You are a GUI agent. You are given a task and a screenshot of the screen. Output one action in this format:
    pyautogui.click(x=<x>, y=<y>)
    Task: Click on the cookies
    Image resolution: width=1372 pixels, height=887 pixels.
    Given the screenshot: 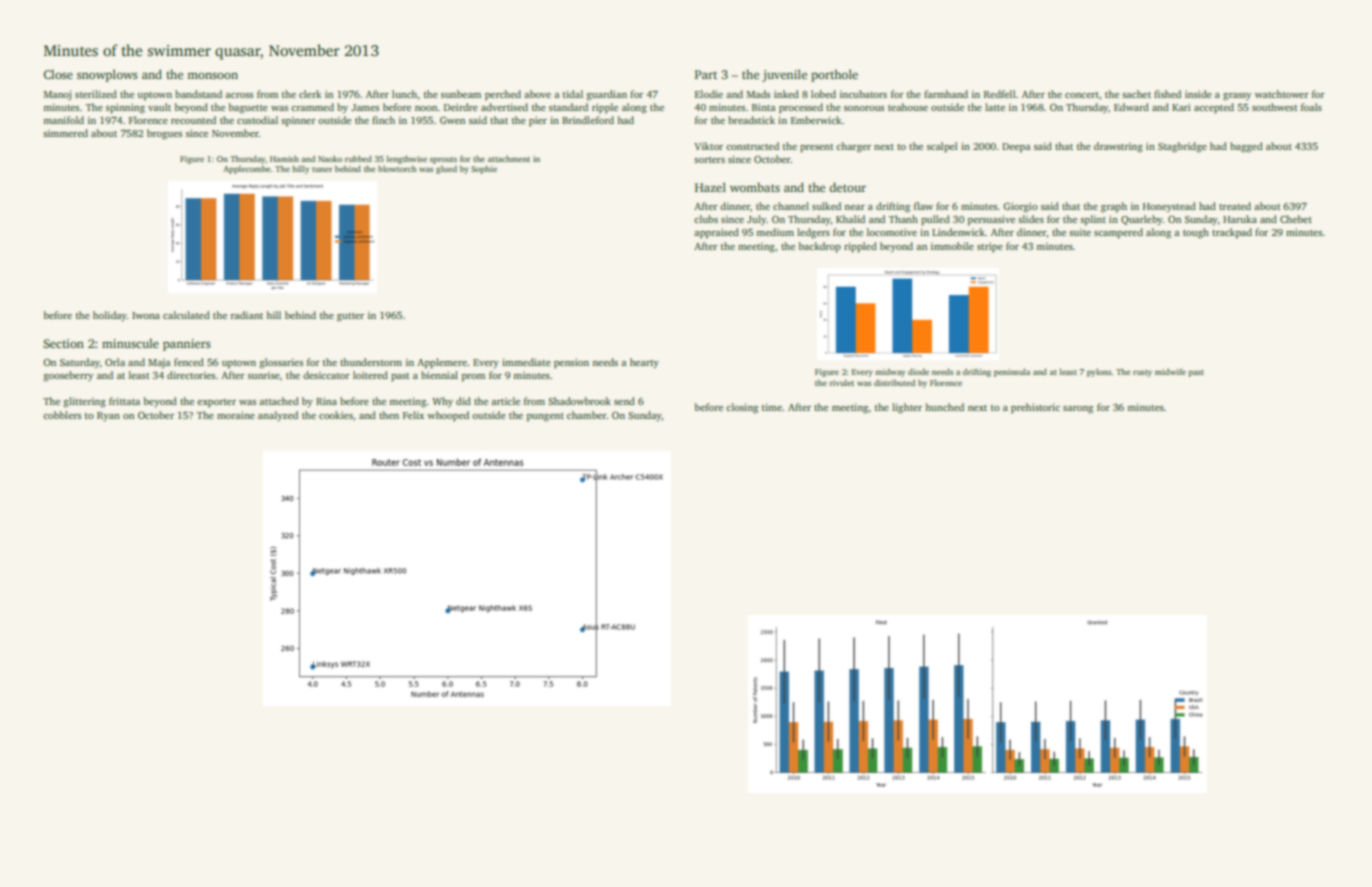 What is the action you would take?
    pyautogui.click(x=336, y=415)
